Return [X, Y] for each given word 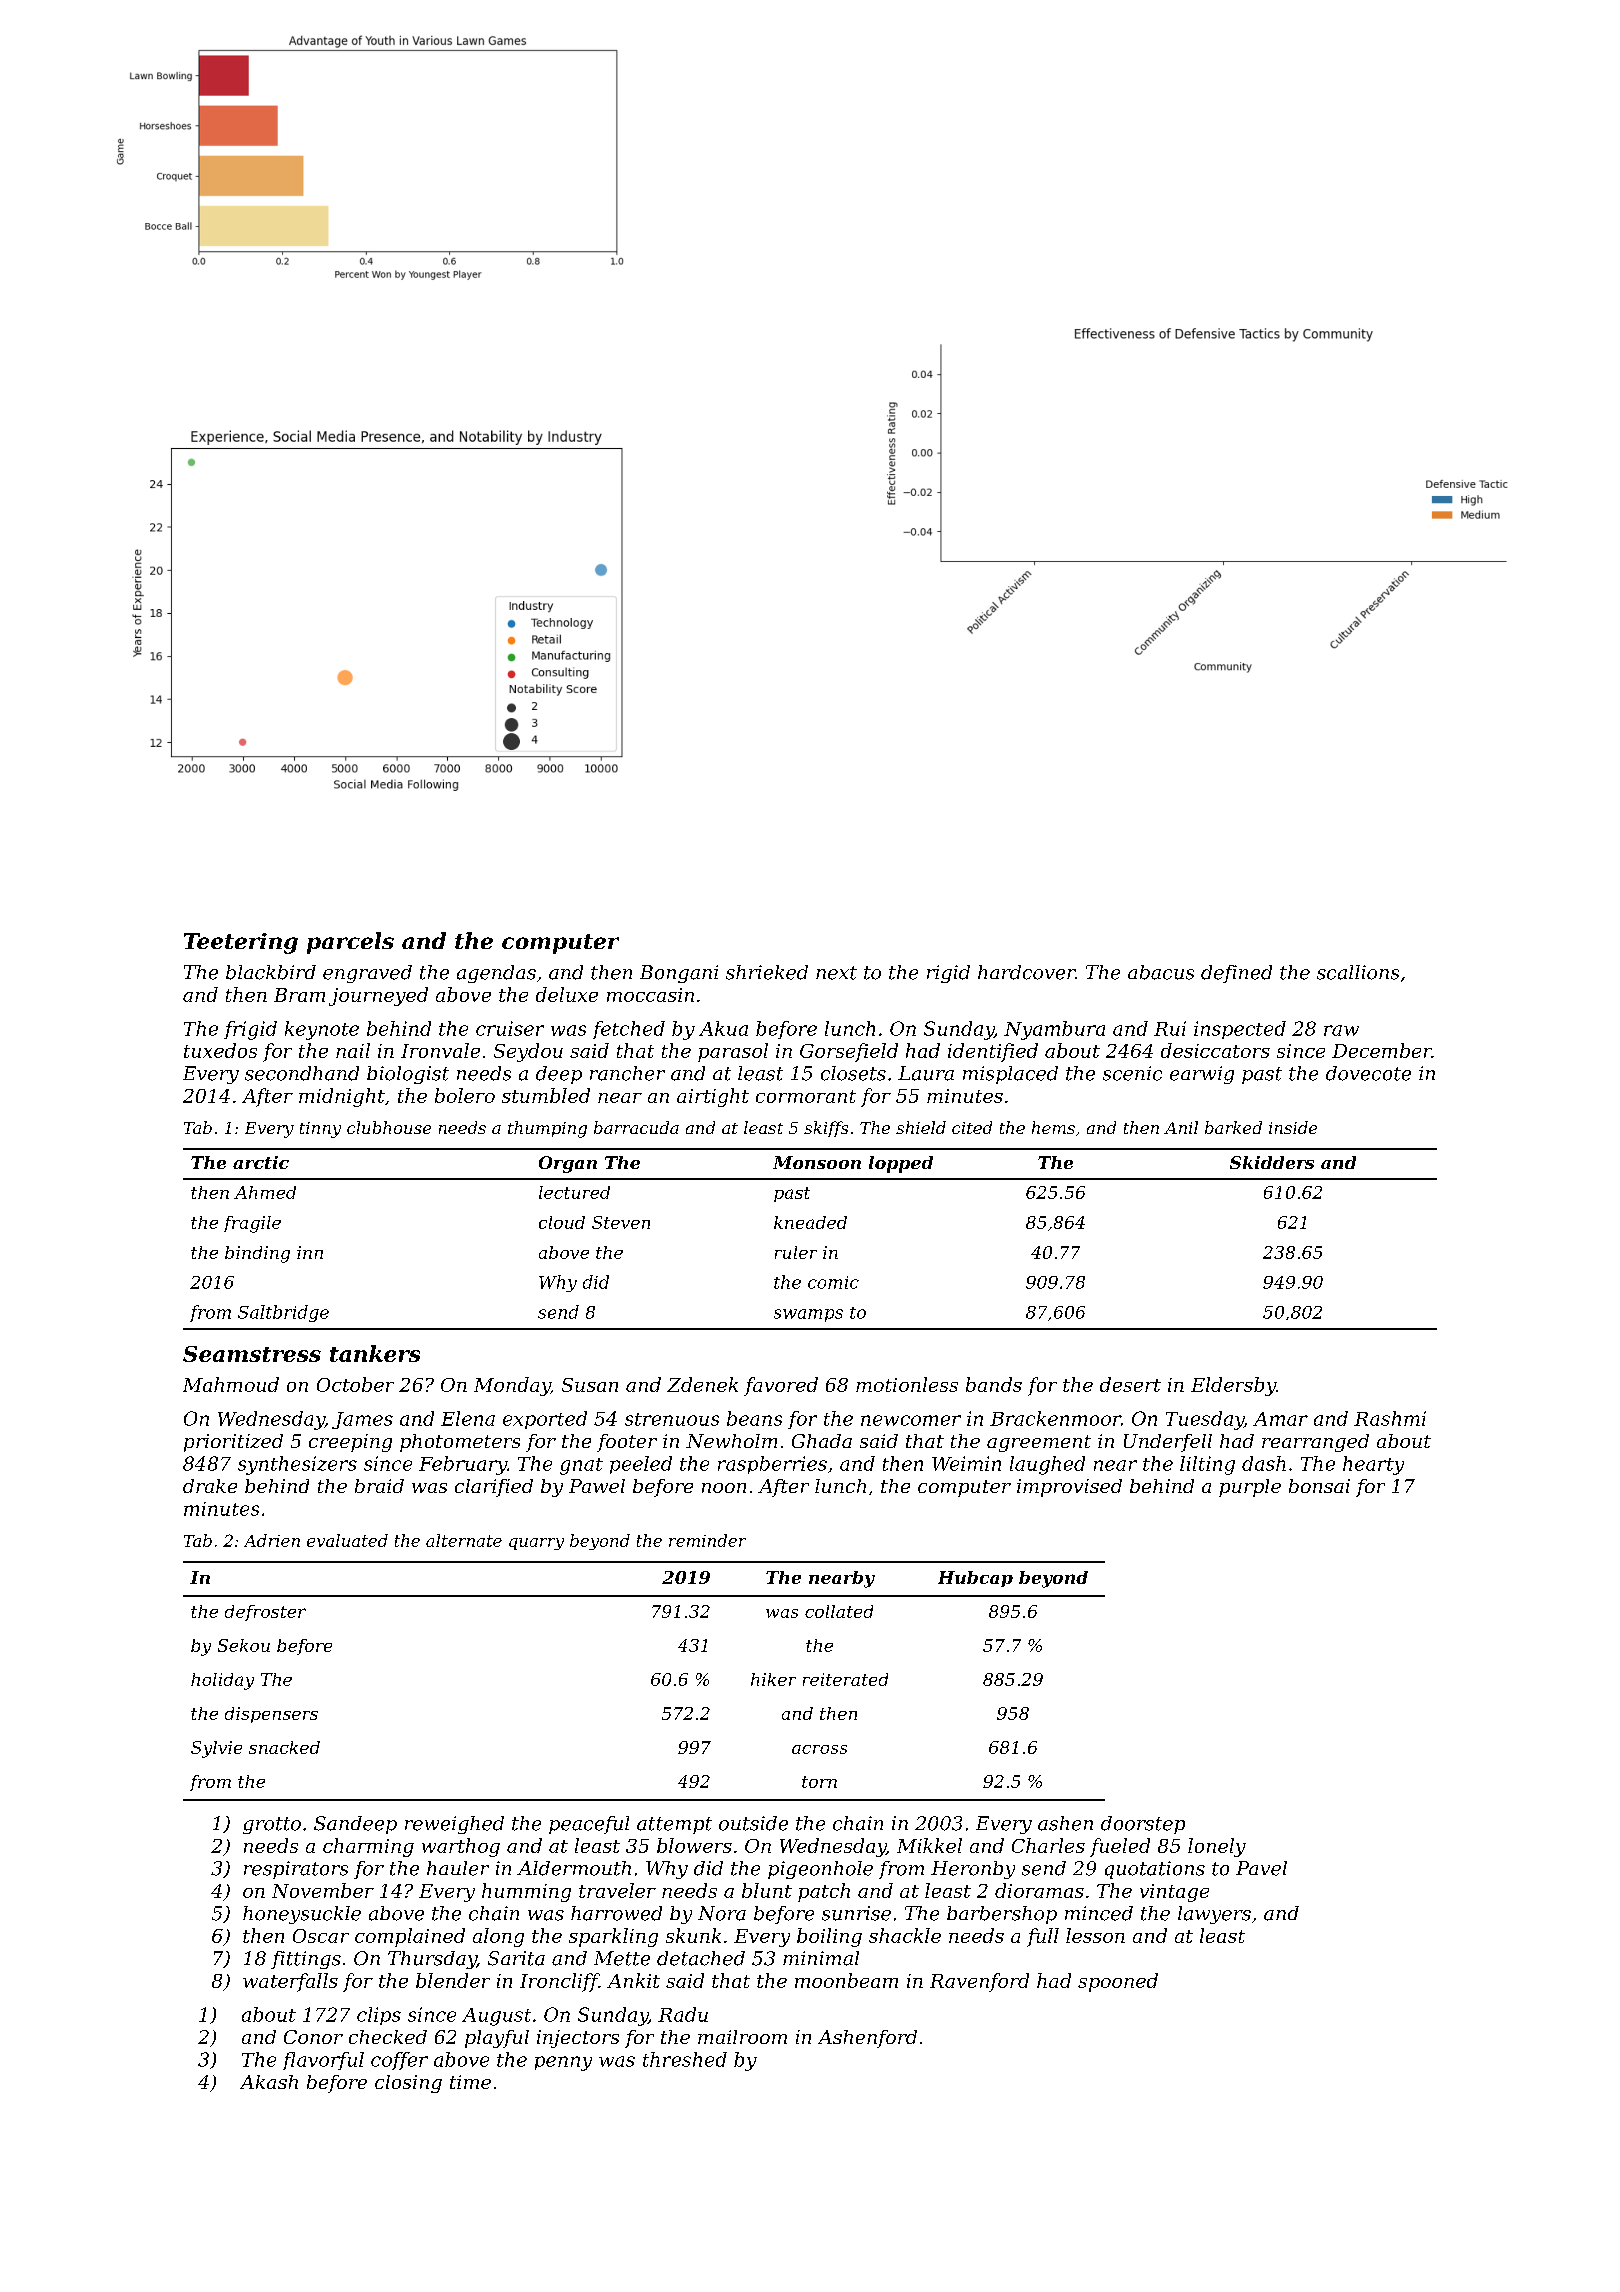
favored [781, 1386]
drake [210, 1486]
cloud [562, 1222]
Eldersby [1233, 1386]
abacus [1161, 972]
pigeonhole [820, 1870]
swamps [808, 1315]
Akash [269, 2082]
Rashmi [1390, 1418]
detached [701, 1958]
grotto [272, 1825]
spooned [1118, 1982]
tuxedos [220, 1050]
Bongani [679, 974]
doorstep [1143, 1825]
